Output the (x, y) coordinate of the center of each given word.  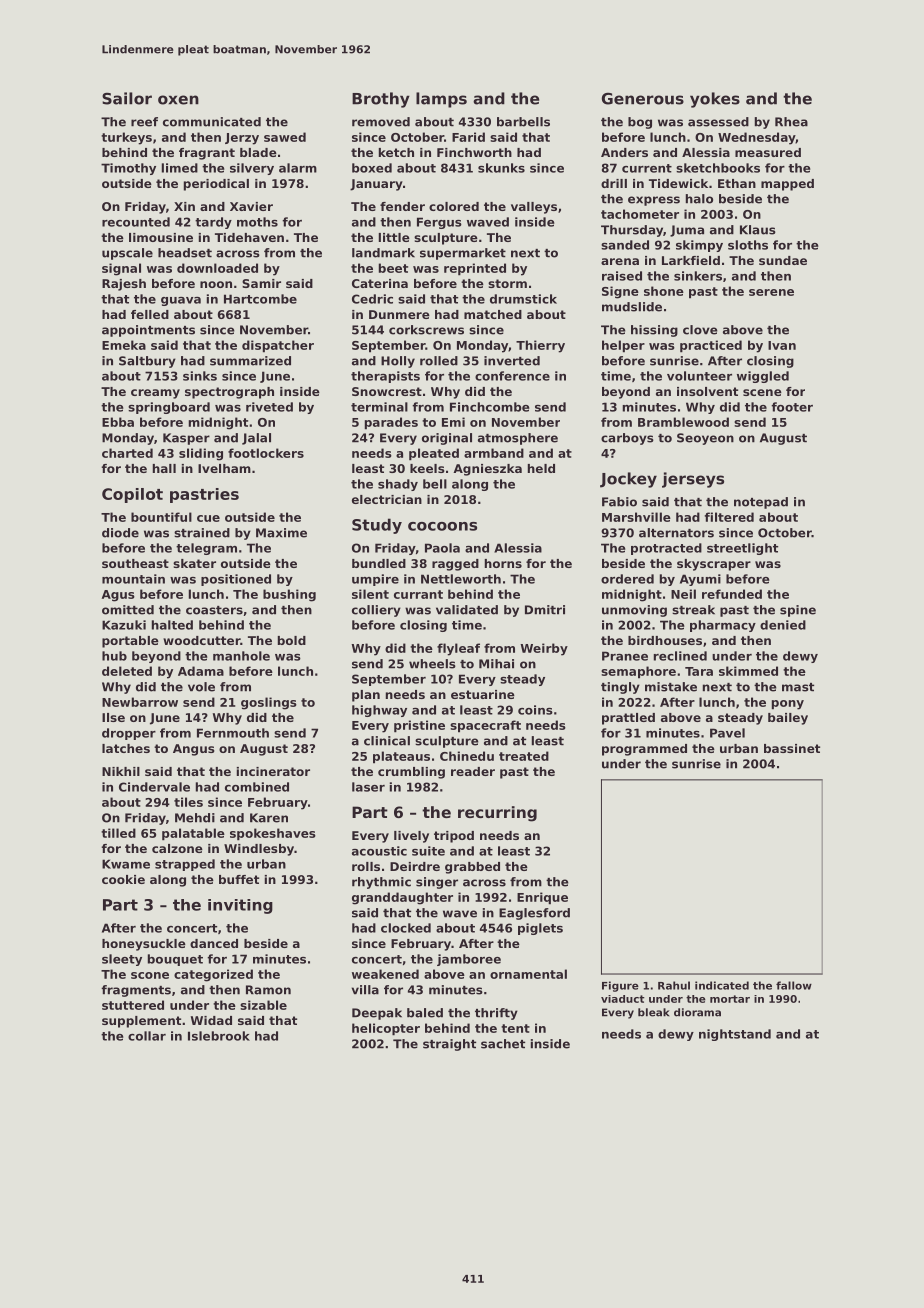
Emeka (124, 345)
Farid (468, 137)
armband (494, 453)
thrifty (496, 1014)
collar (147, 1036)
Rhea (791, 122)
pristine (419, 726)
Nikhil (121, 771)
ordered (627, 579)
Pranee (625, 656)
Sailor (127, 98)
